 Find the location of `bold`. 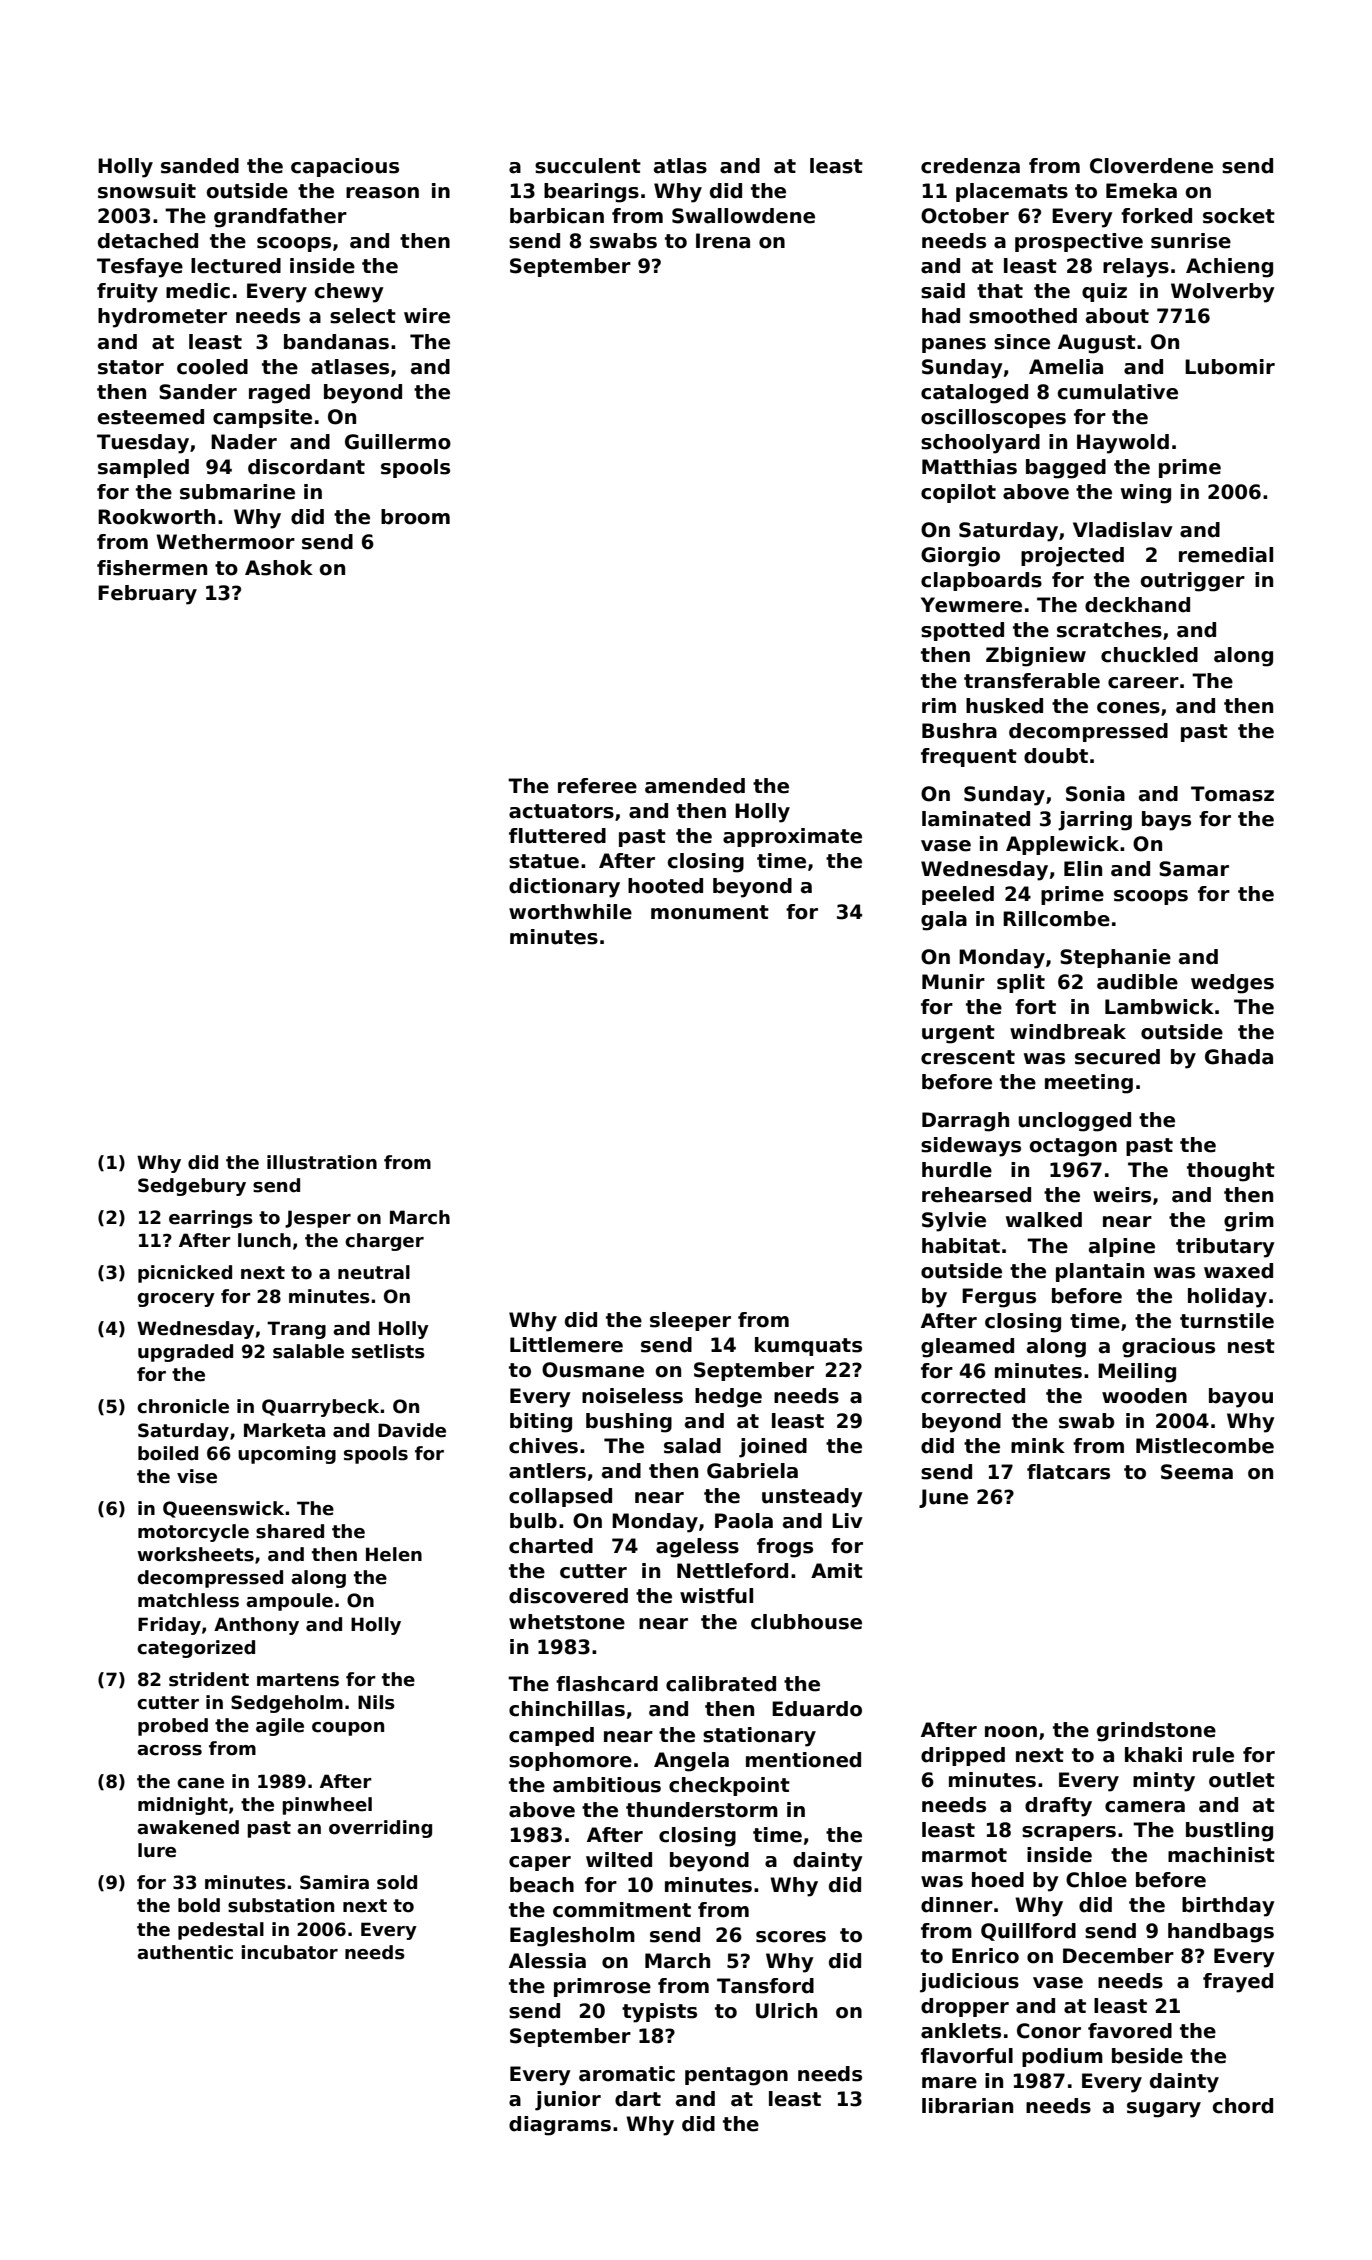

bold is located at coordinates (199, 1905).
